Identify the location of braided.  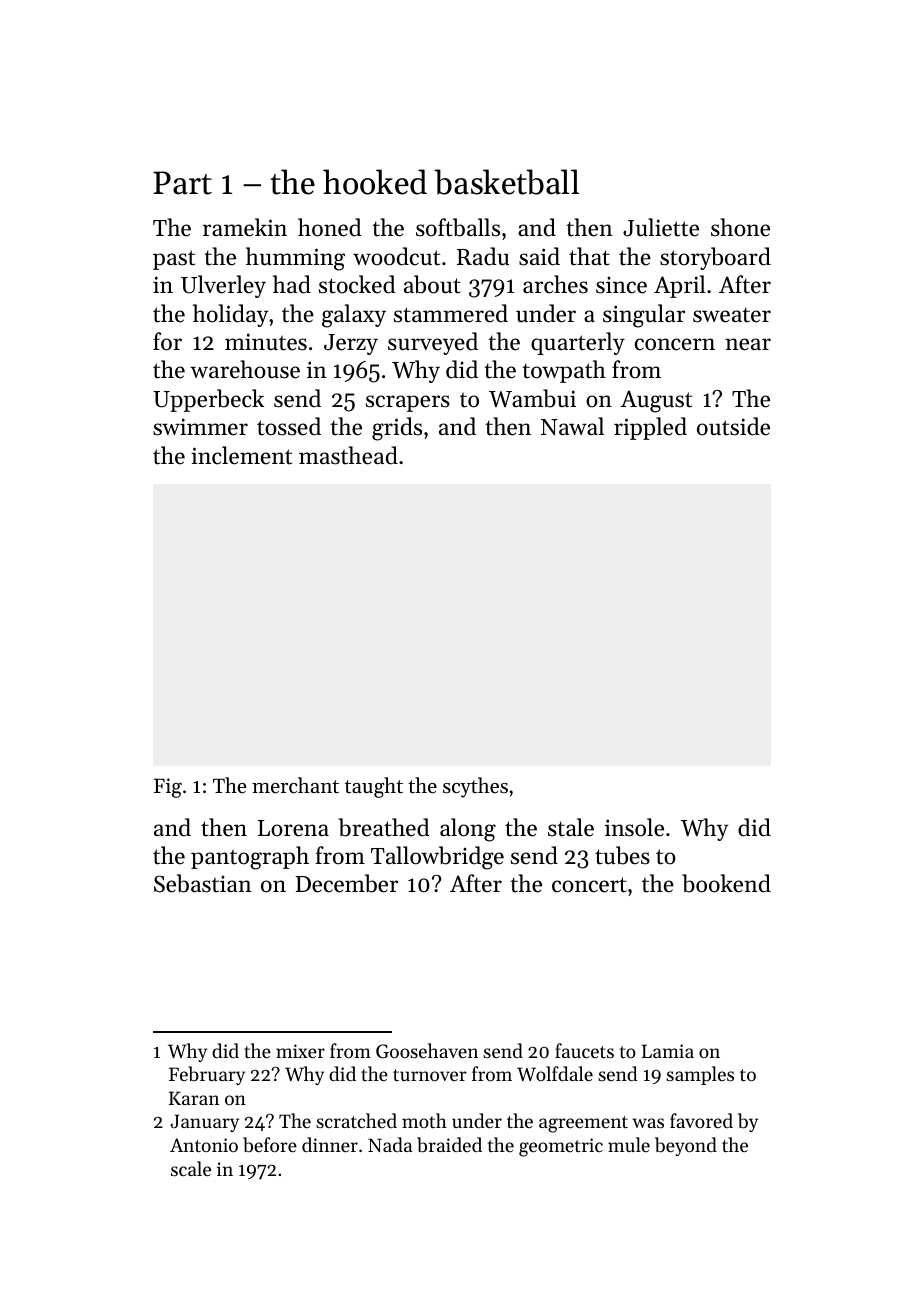
(449, 1145).
